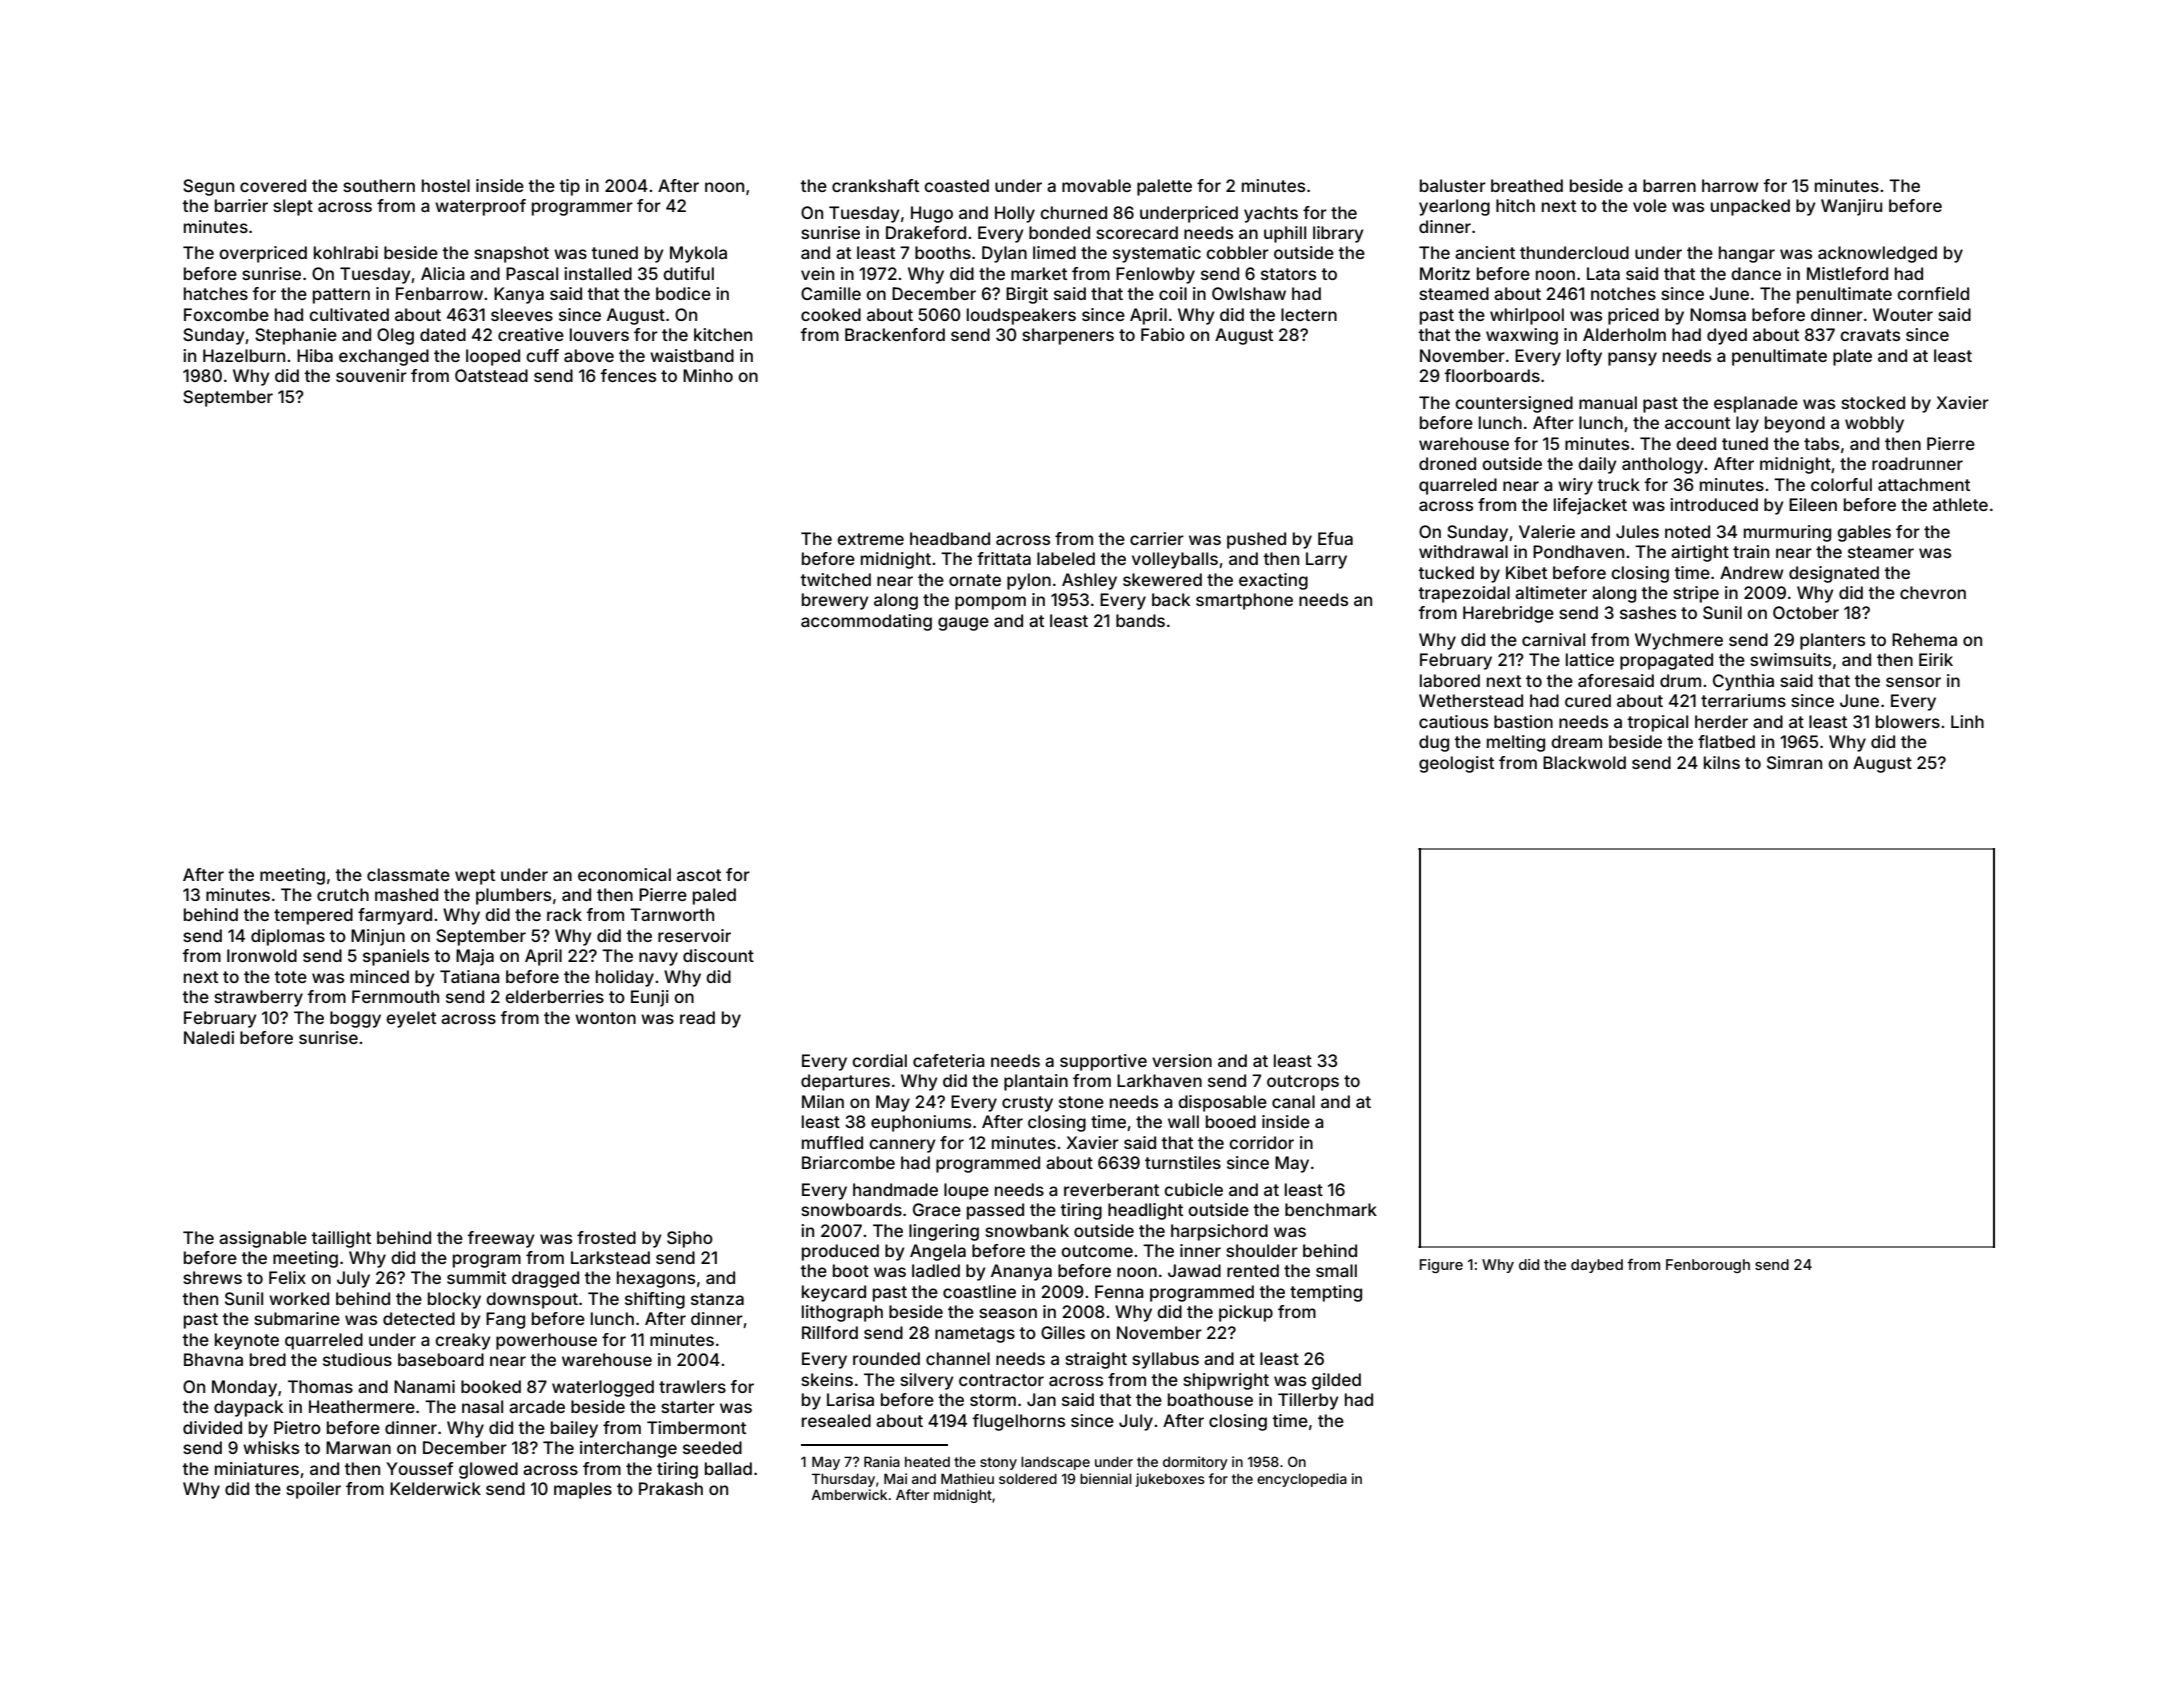 The width and height of the screenshot is (2178, 1683). I want to click on kohlrabi, so click(346, 252).
